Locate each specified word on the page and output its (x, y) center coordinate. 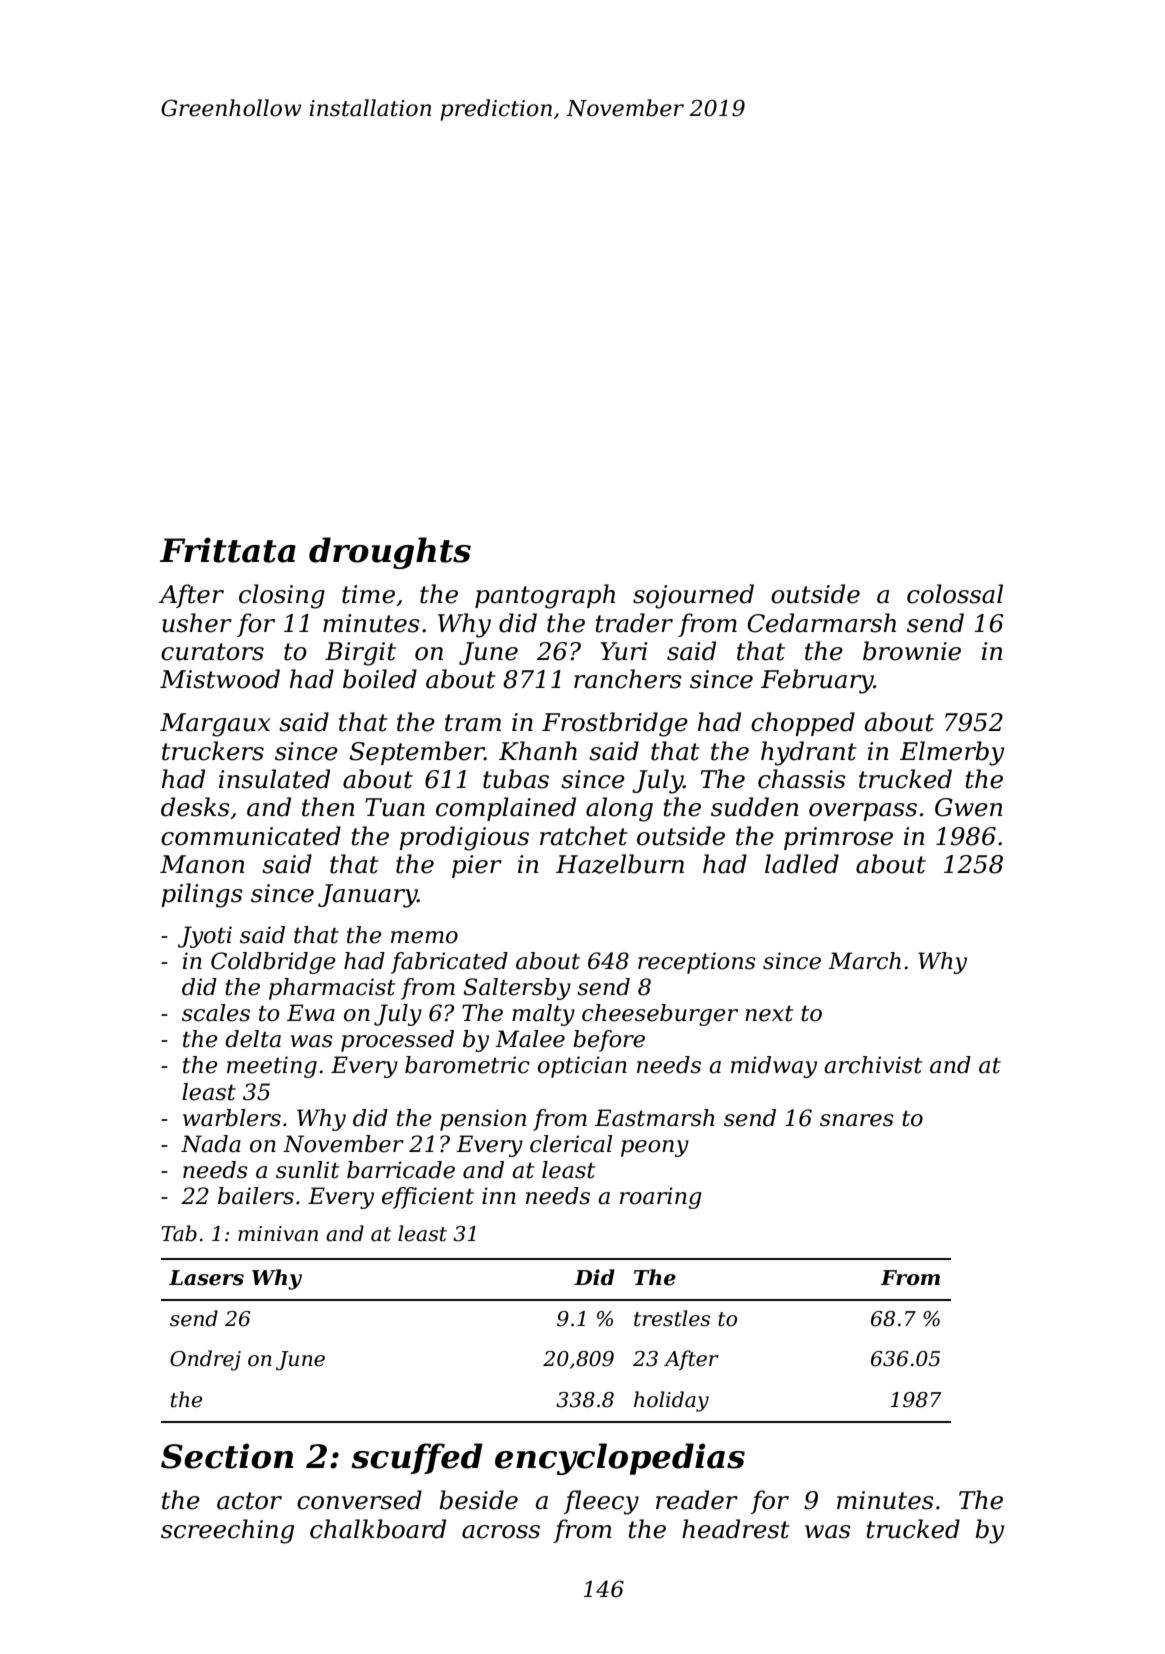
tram (473, 723)
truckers (213, 751)
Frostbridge (615, 724)
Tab (179, 1233)
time (368, 594)
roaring (661, 1198)
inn (499, 1195)
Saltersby (517, 989)
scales (216, 1013)
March (864, 961)
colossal (955, 594)
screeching (227, 1531)
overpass (863, 812)
